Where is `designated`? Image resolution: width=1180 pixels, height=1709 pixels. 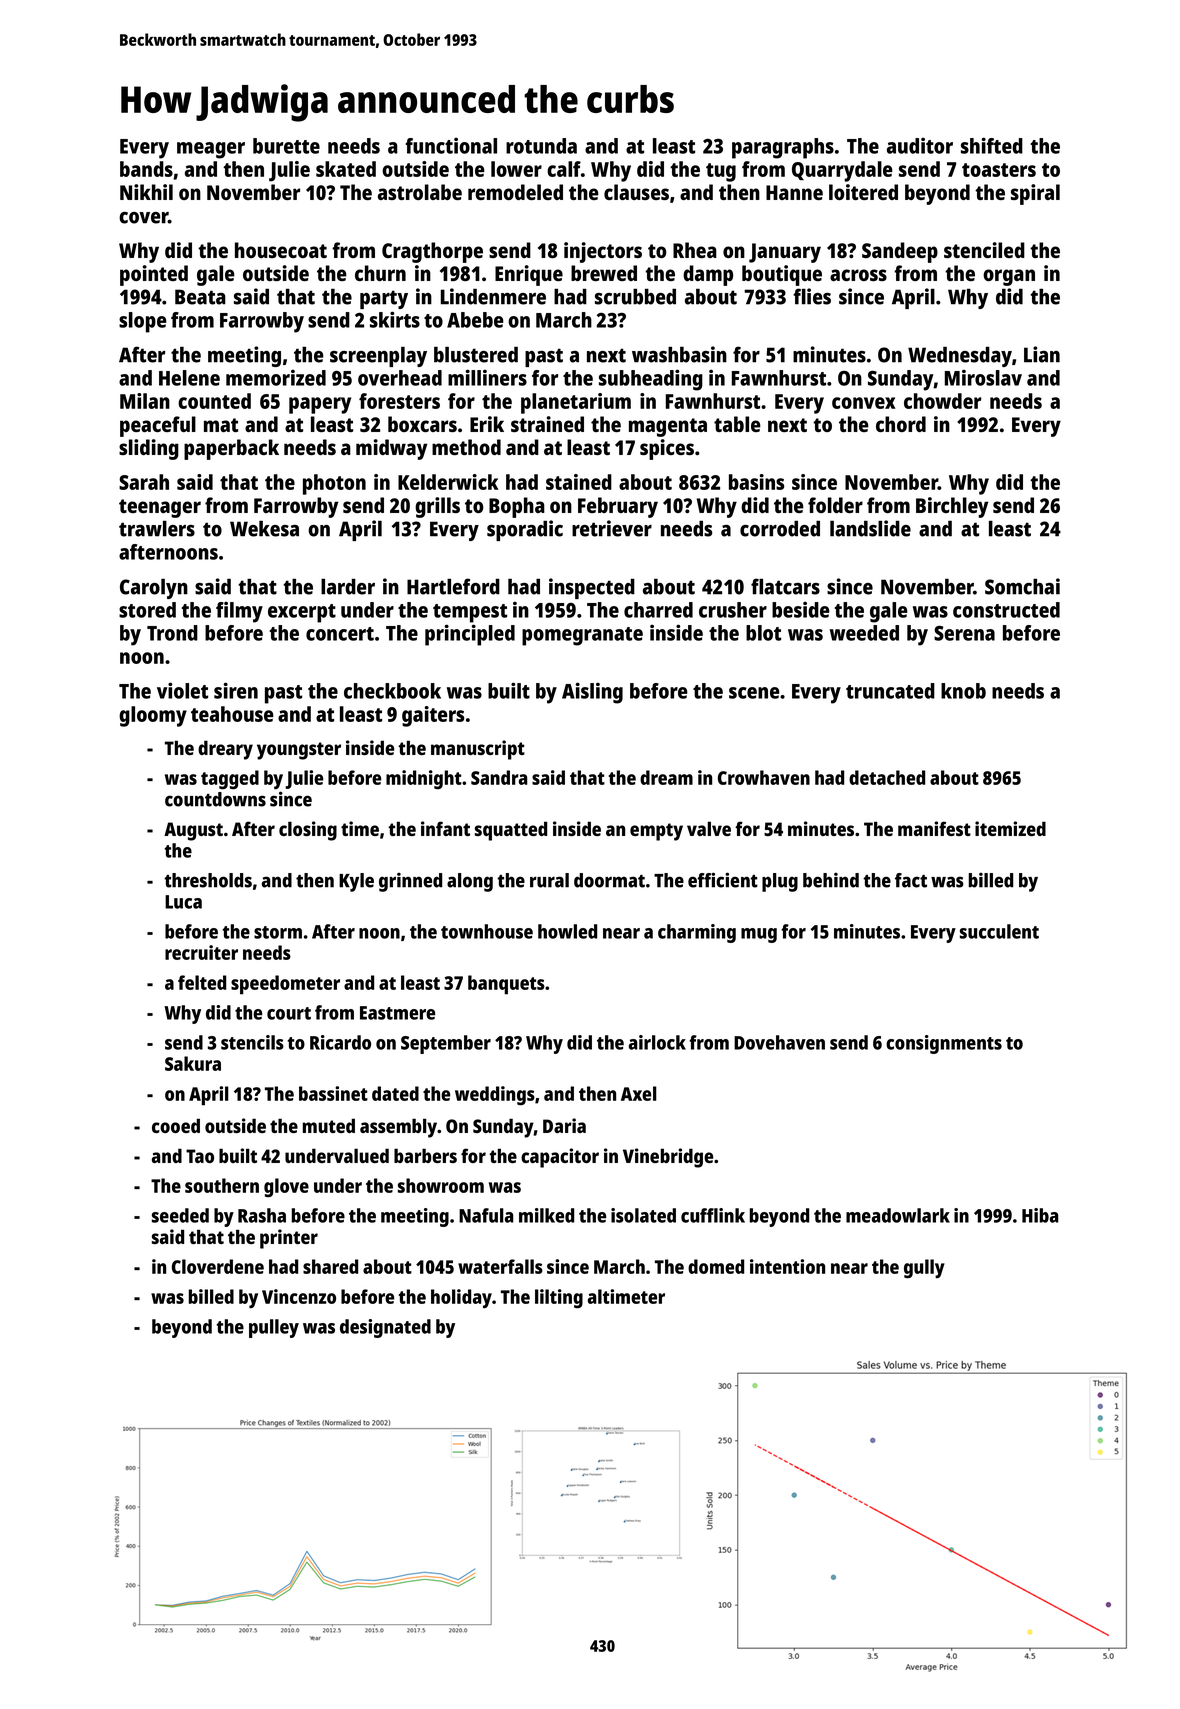
designated is located at coordinates (385, 1328).
